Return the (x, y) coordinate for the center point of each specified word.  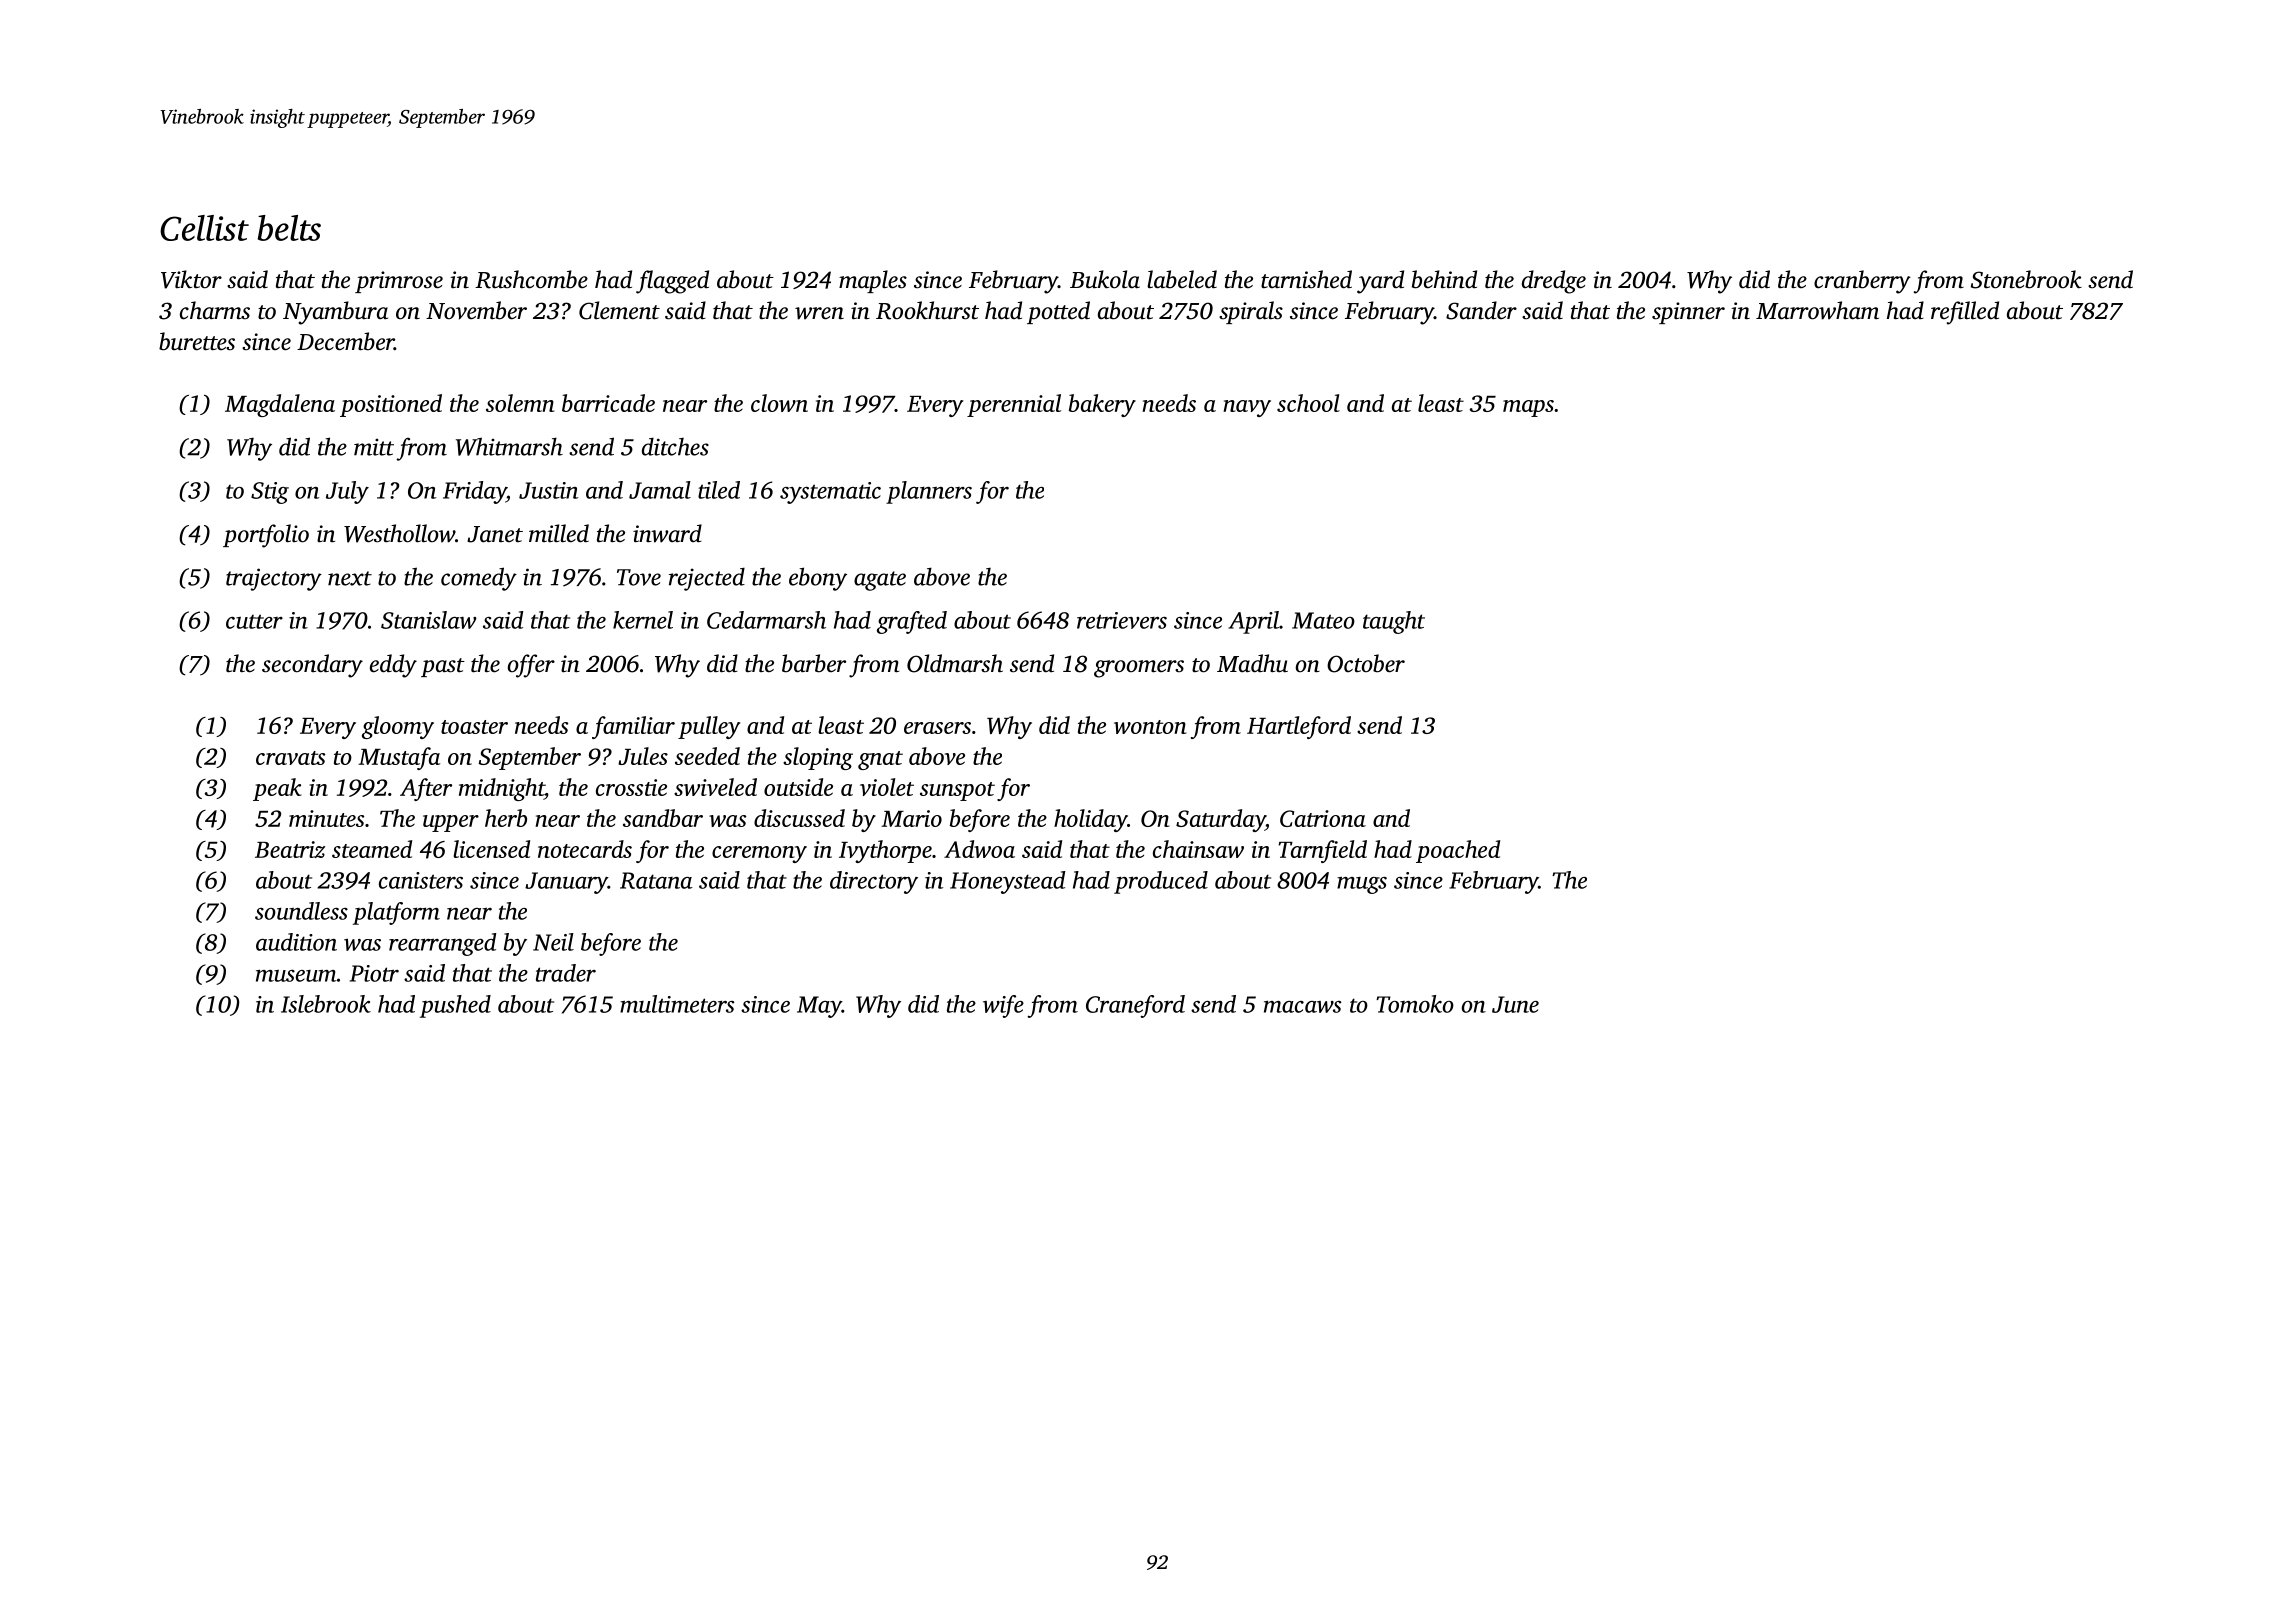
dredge (1554, 282)
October (1366, 663)
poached (1458, 851)
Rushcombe (531, 279)
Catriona (1323, 818)
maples (873, 281)
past (443, 667)
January (566, 883)
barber (814, 663)
